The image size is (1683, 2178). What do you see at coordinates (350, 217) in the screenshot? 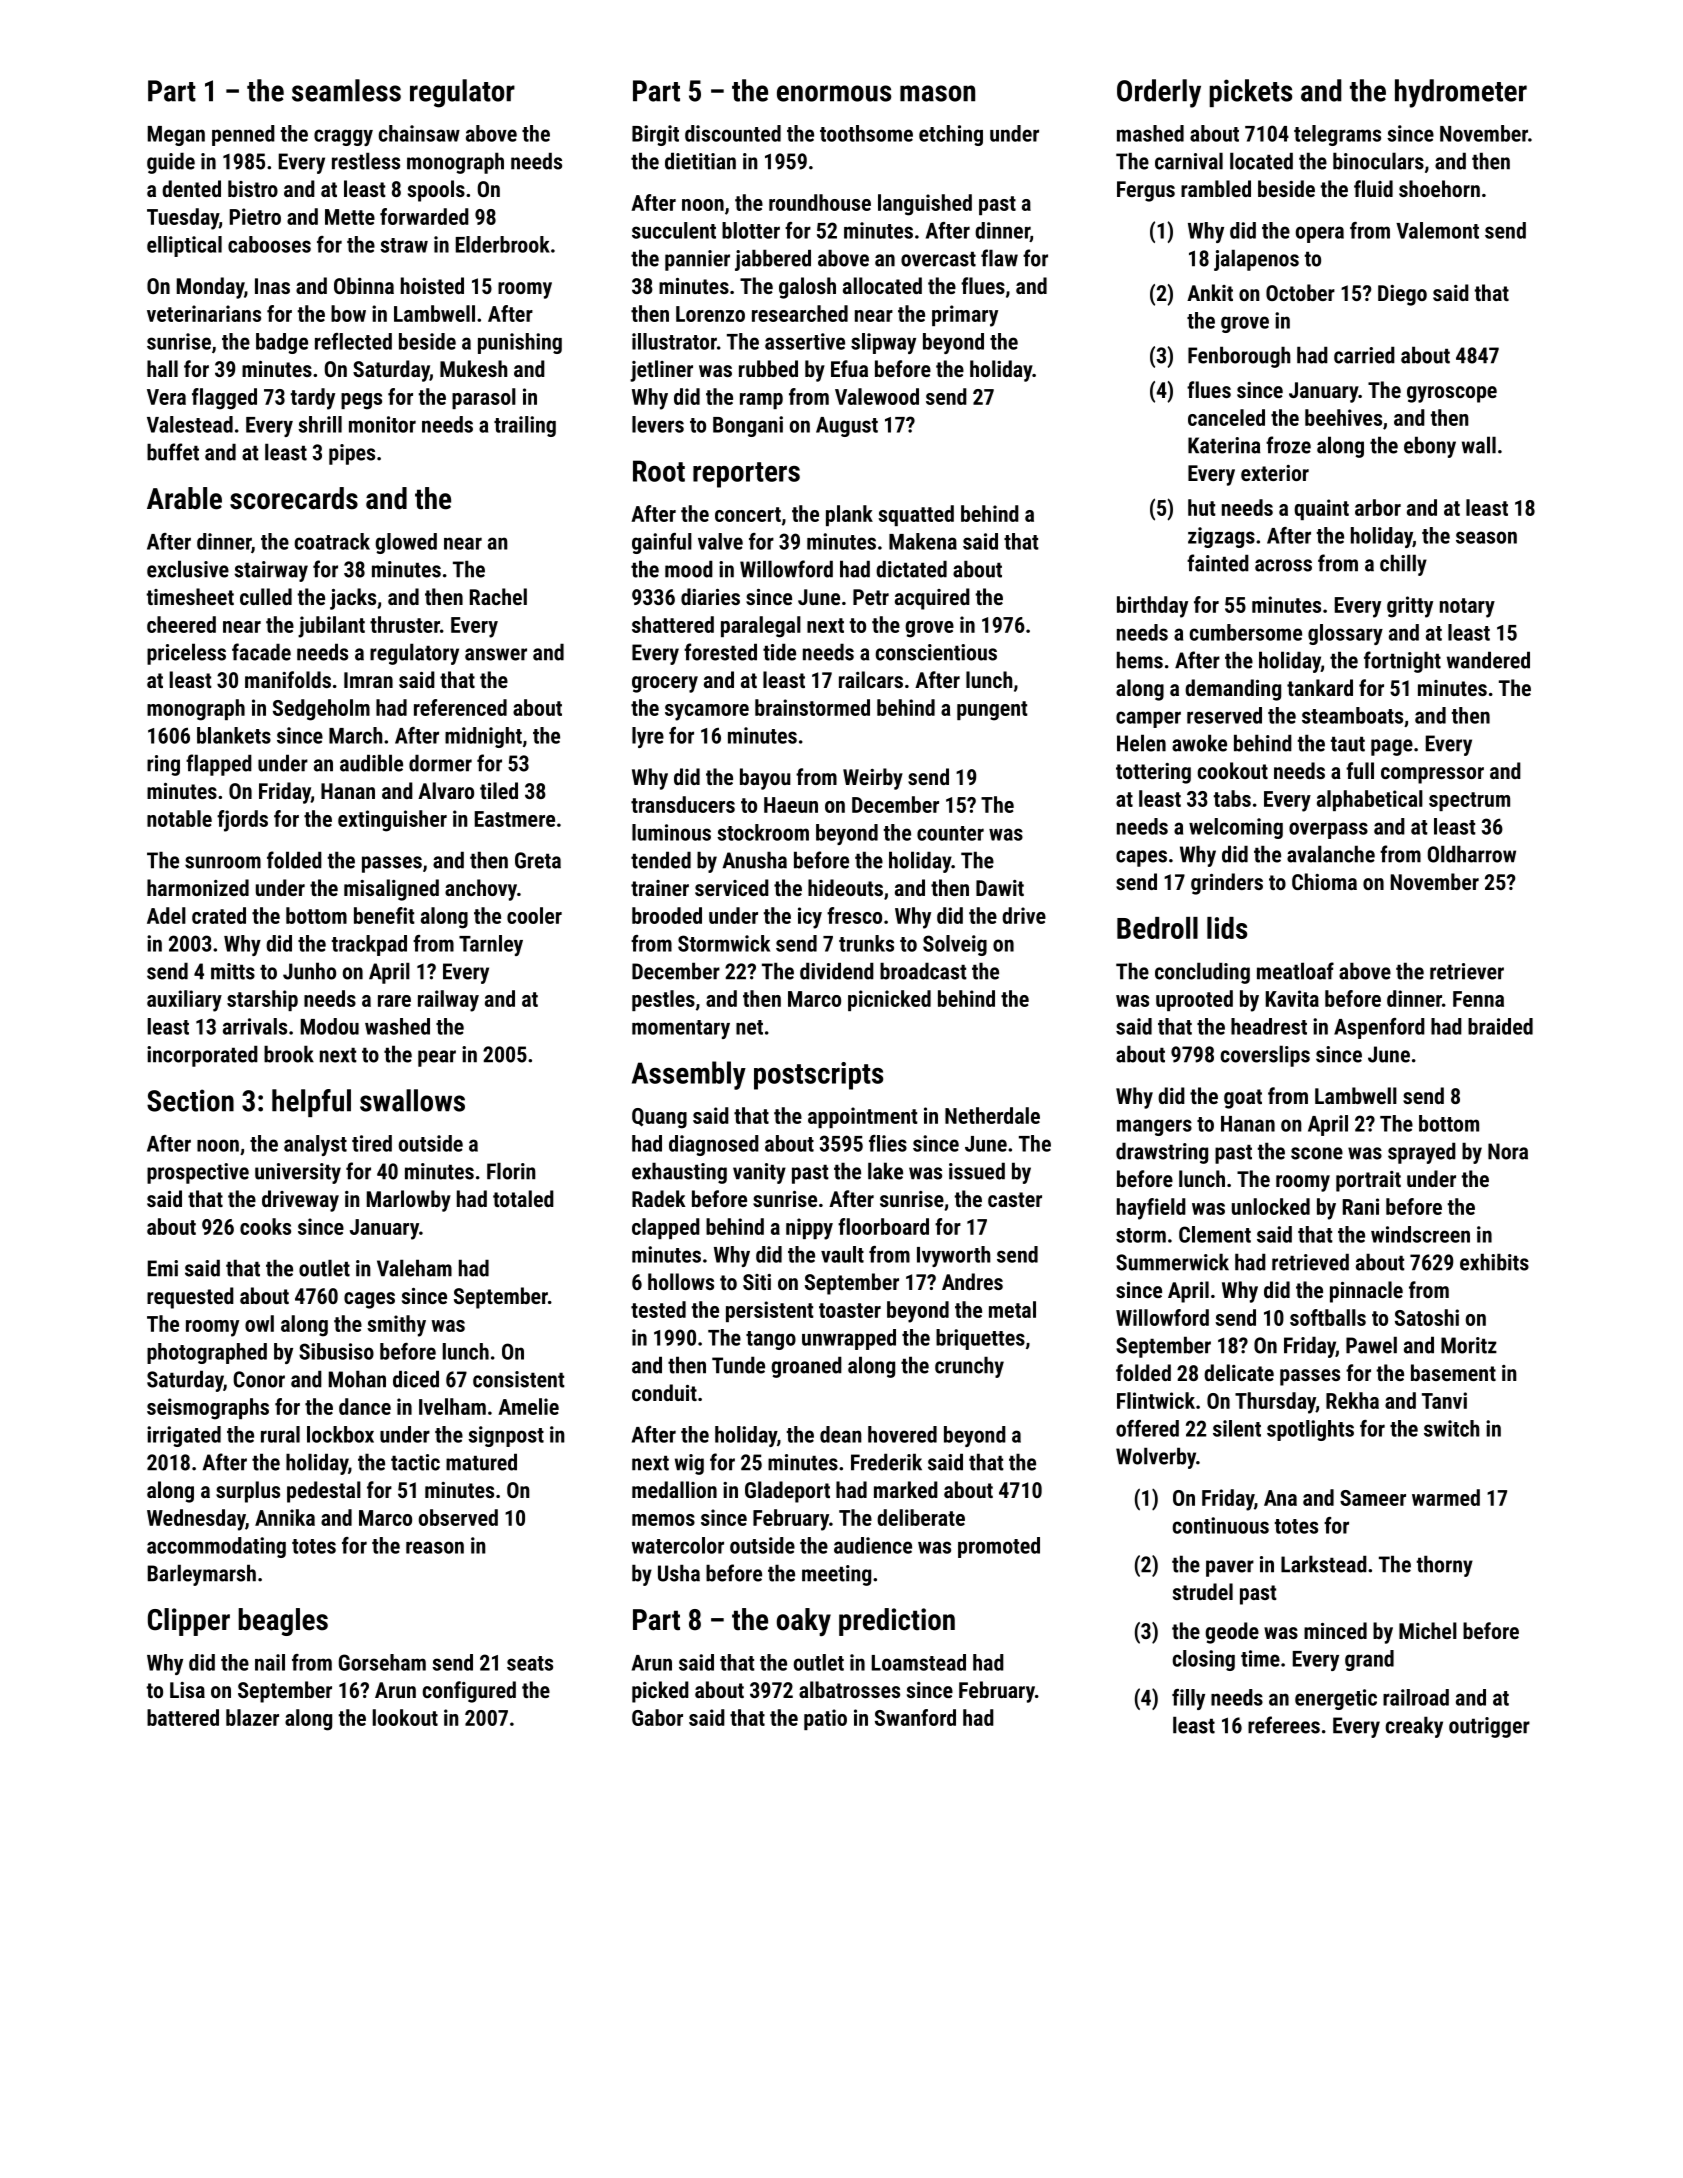
I see `Mette` at bounding box center [350, 217].
